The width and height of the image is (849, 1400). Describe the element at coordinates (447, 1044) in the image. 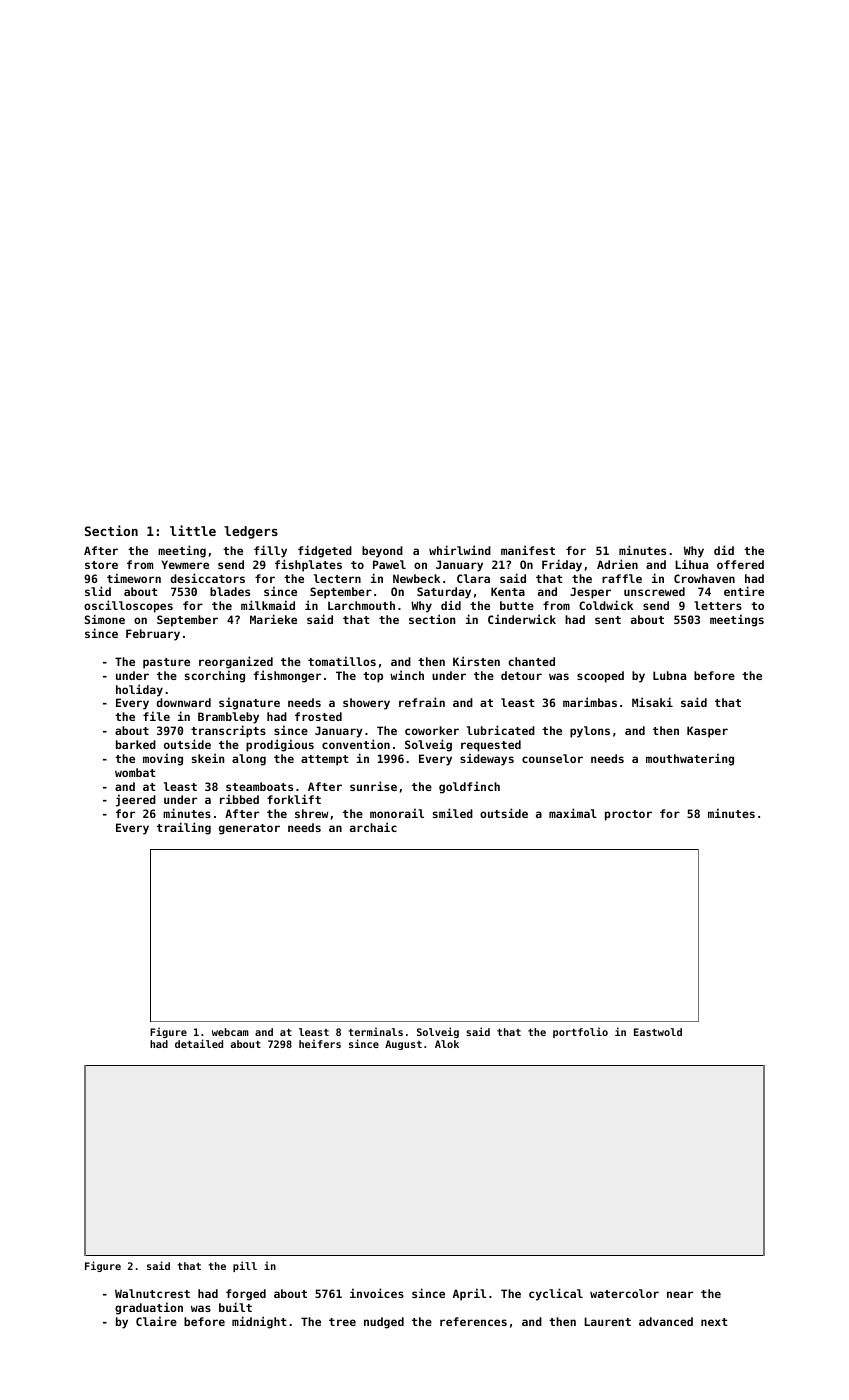

I see `Alok` at that location.
